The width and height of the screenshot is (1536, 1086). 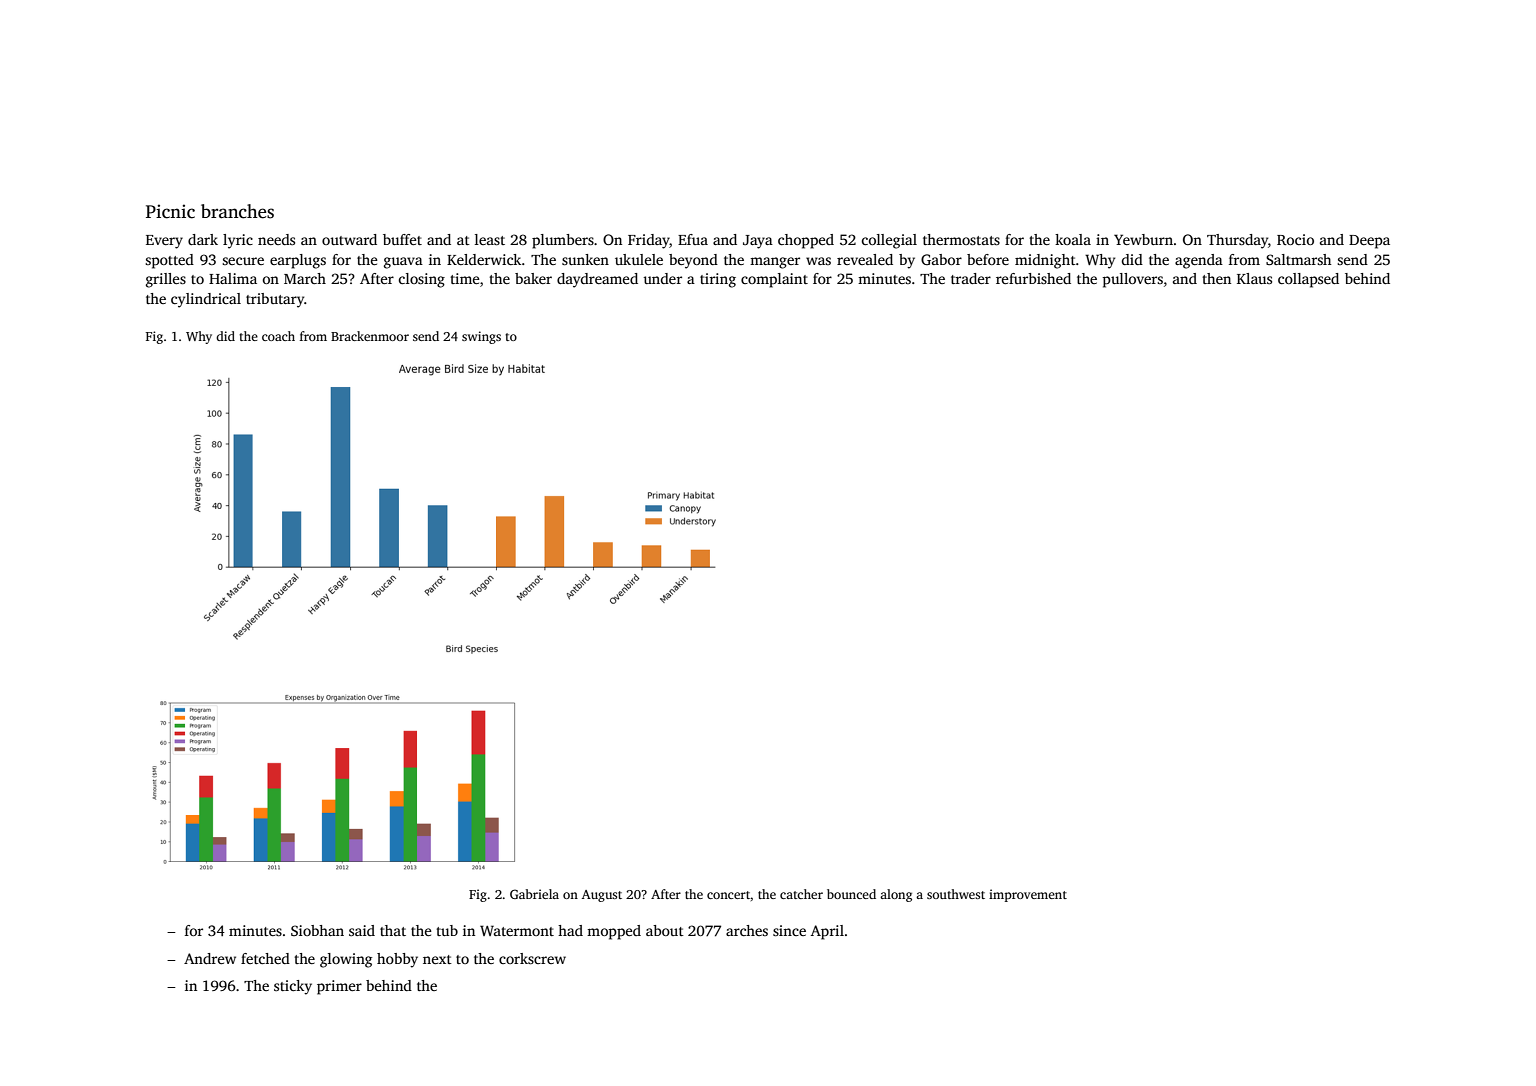 What do you see at coordinates (293, 987) in the screenshot?
I see `sticky` at bounding box center [293, 987].
